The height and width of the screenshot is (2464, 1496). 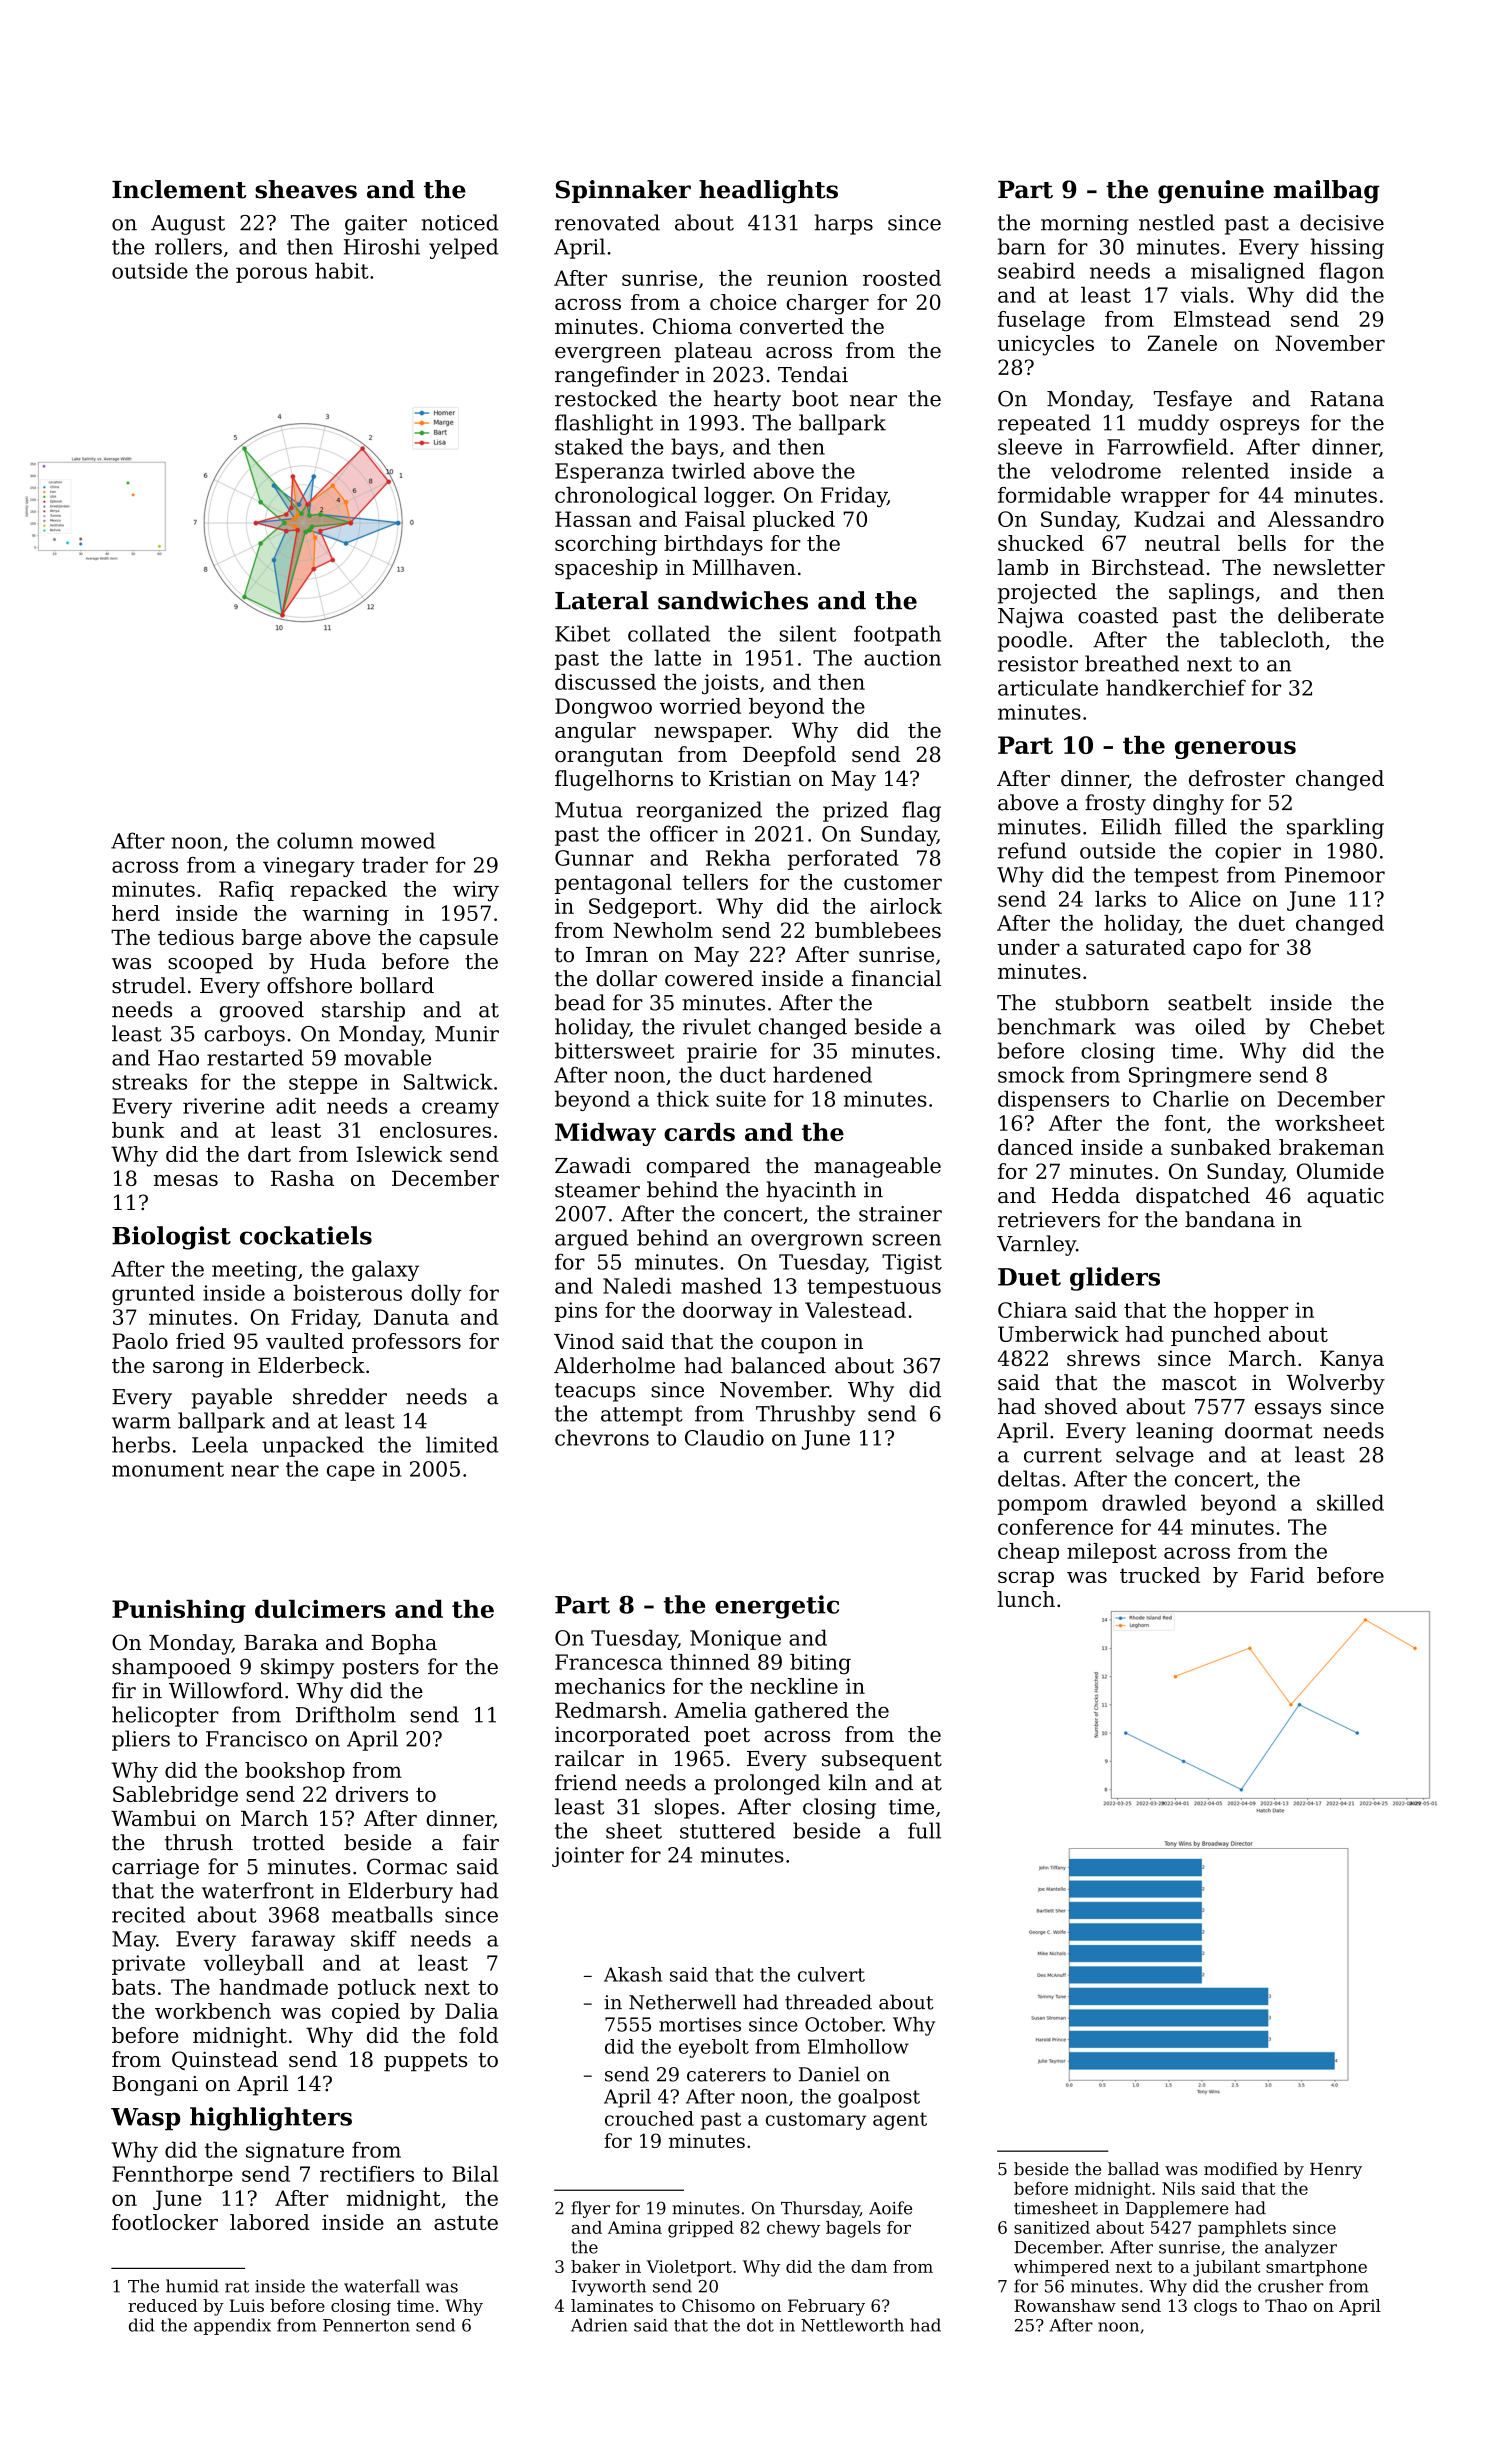 What do you see at coordinates (153, 1818) in the screenshot?
I see `Wambui` at bounding box center [153, 1818].
